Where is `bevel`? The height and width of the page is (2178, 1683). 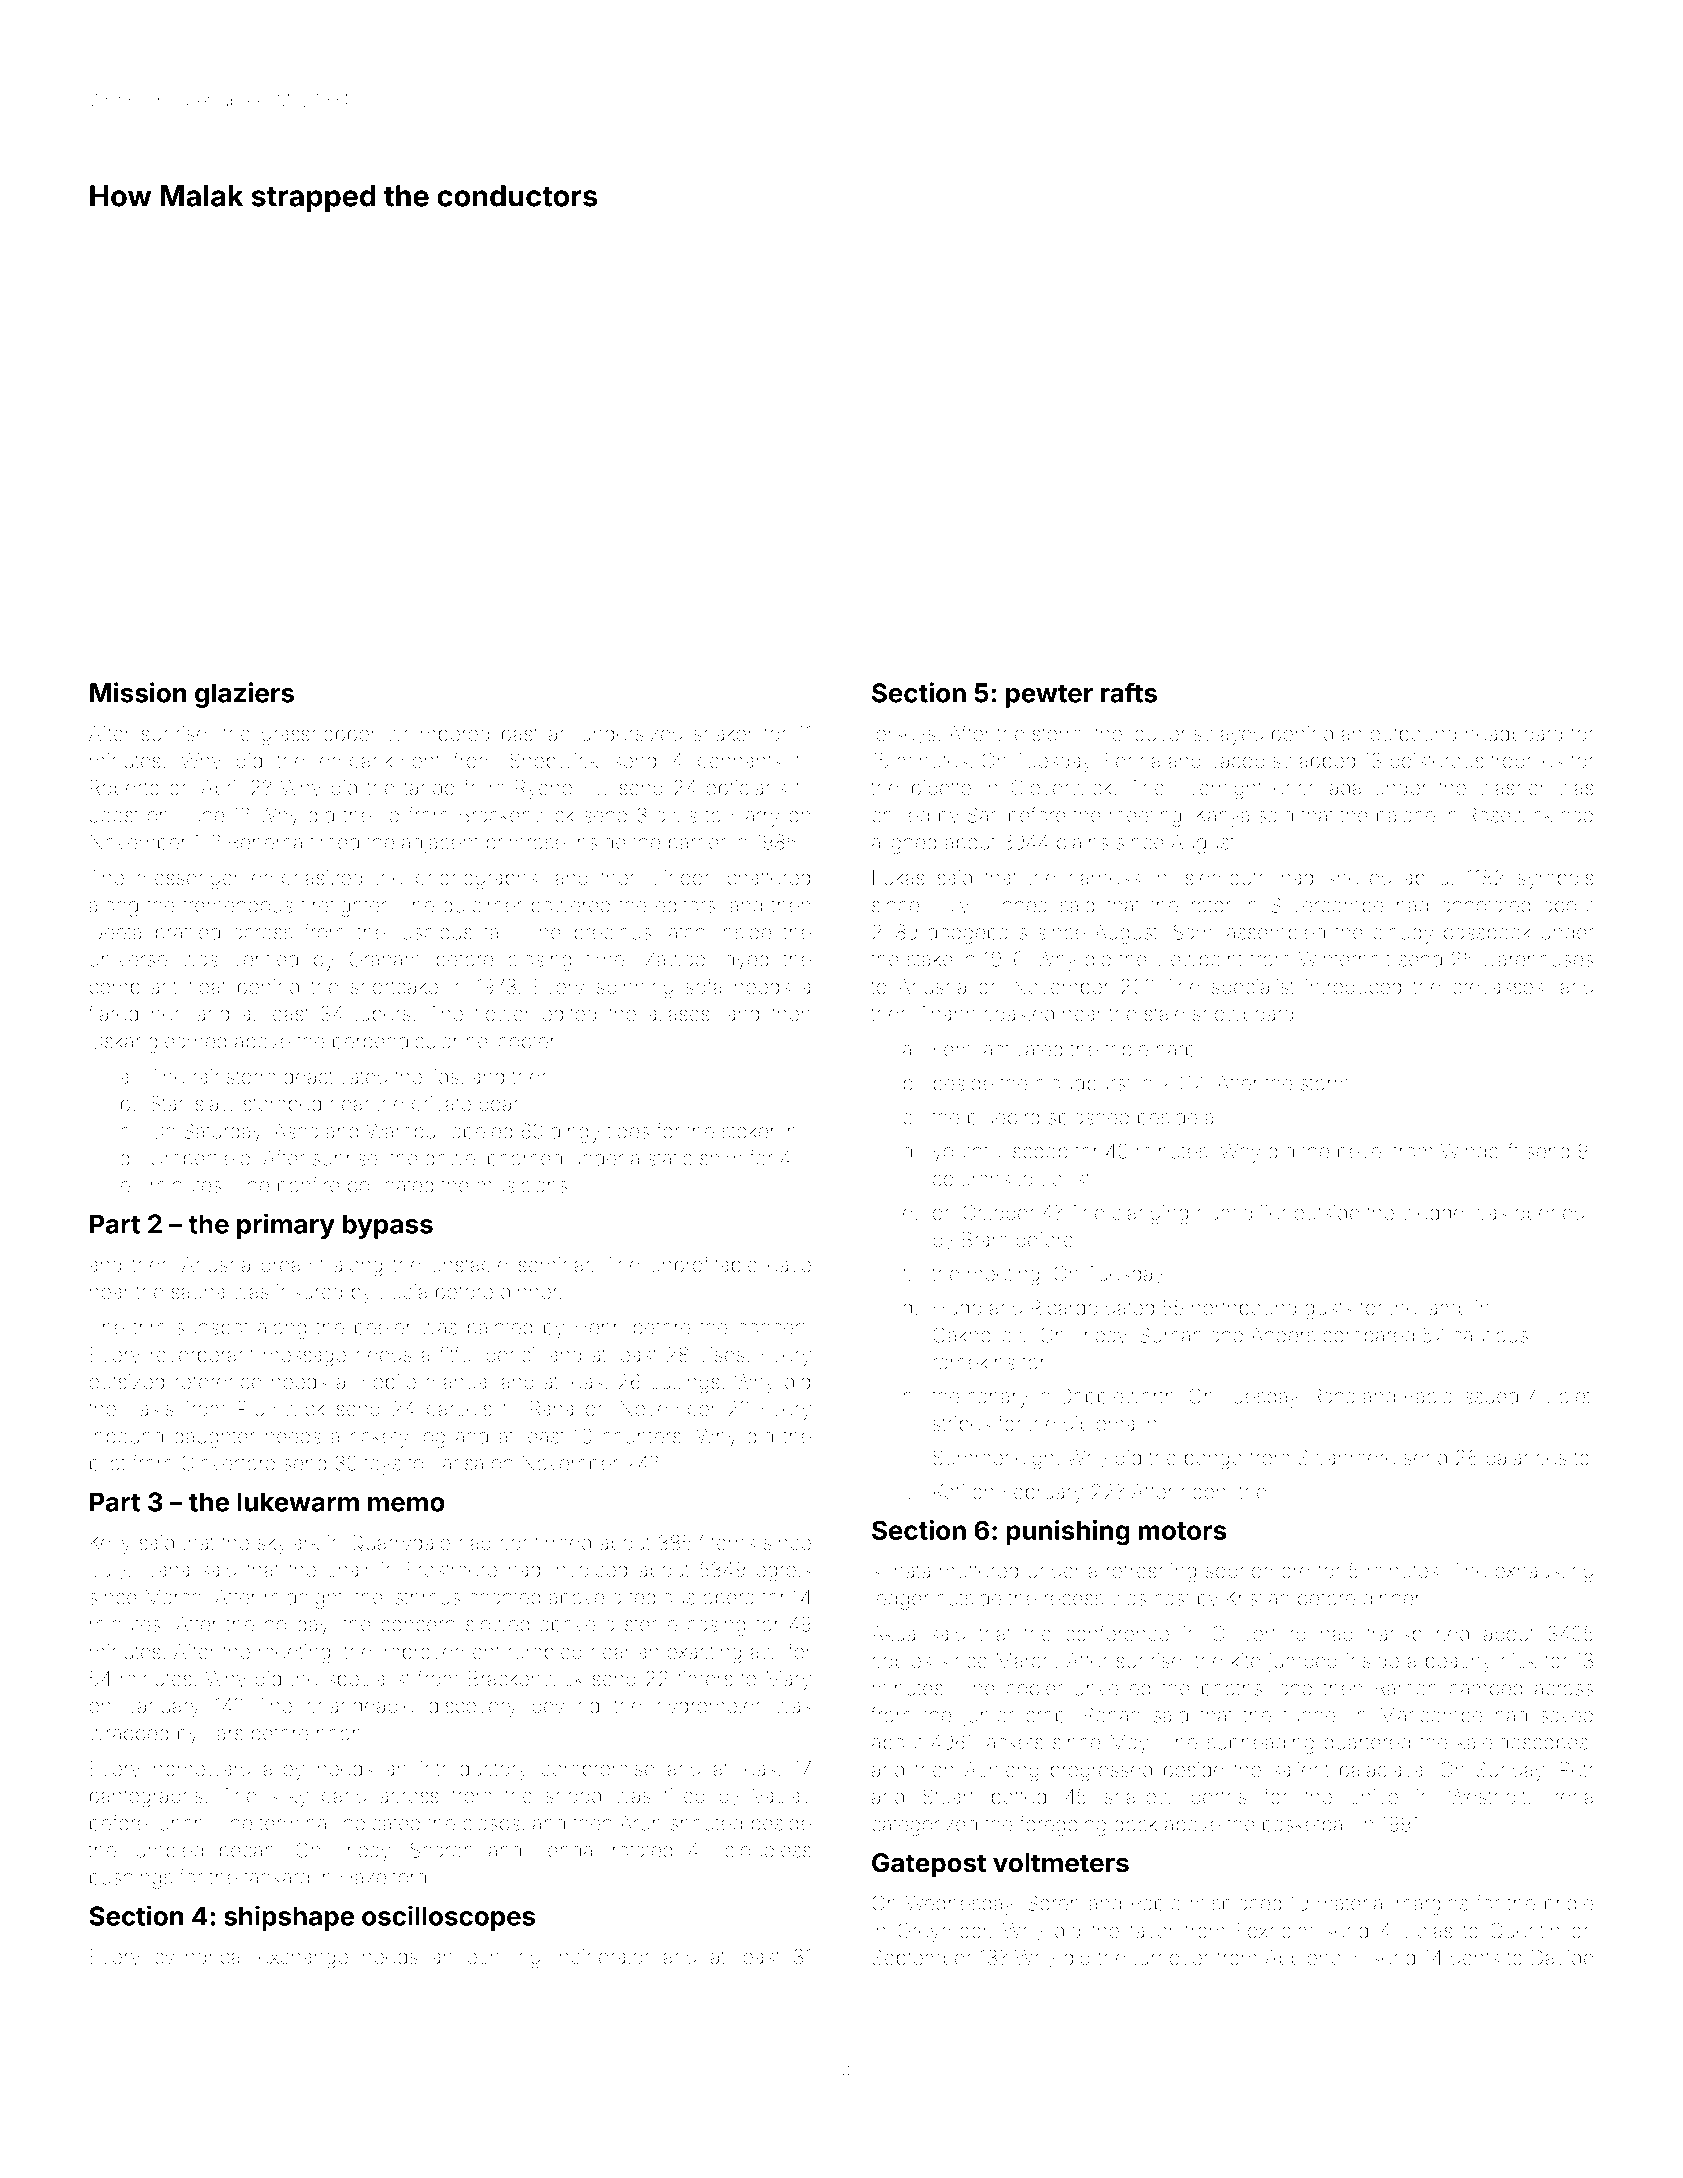
bevel is located at coordinates (1361, 1151).
